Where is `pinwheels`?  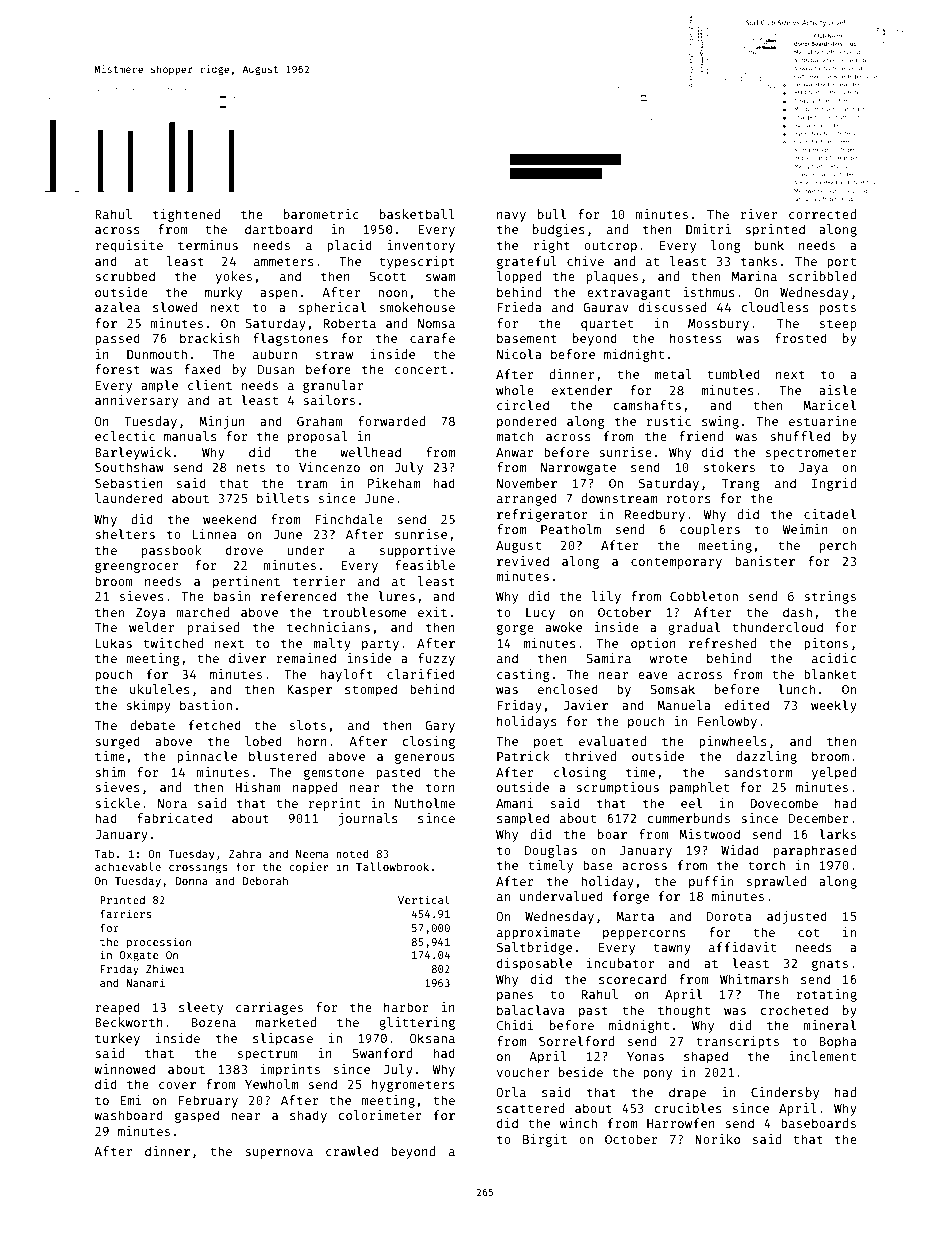 pinwheels is located at coordinates (733, 742).
